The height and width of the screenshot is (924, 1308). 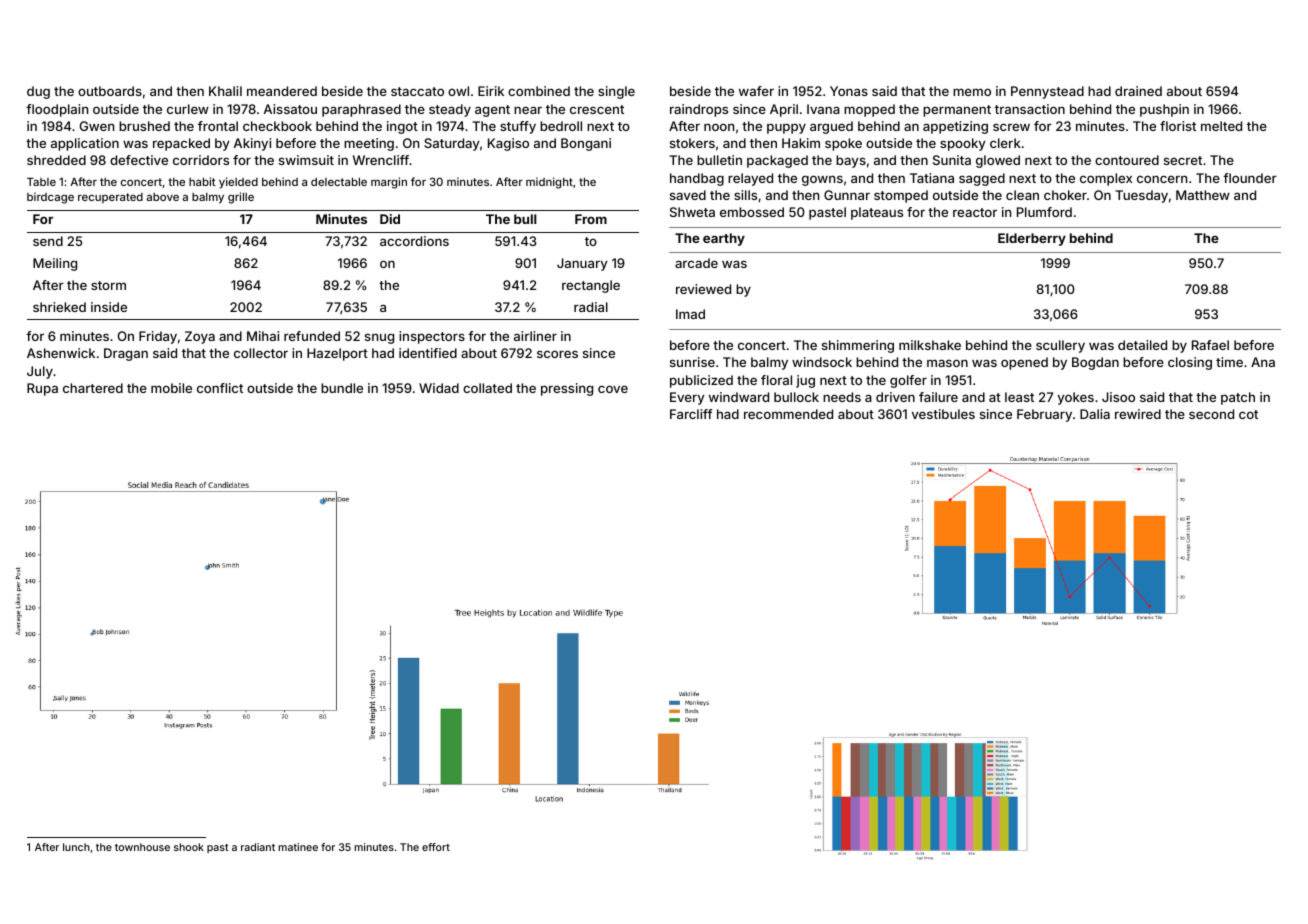 What do you see at coordinates (76, 847) in the screenshot?
I see `lunch` at bounding box center [76, 847].
